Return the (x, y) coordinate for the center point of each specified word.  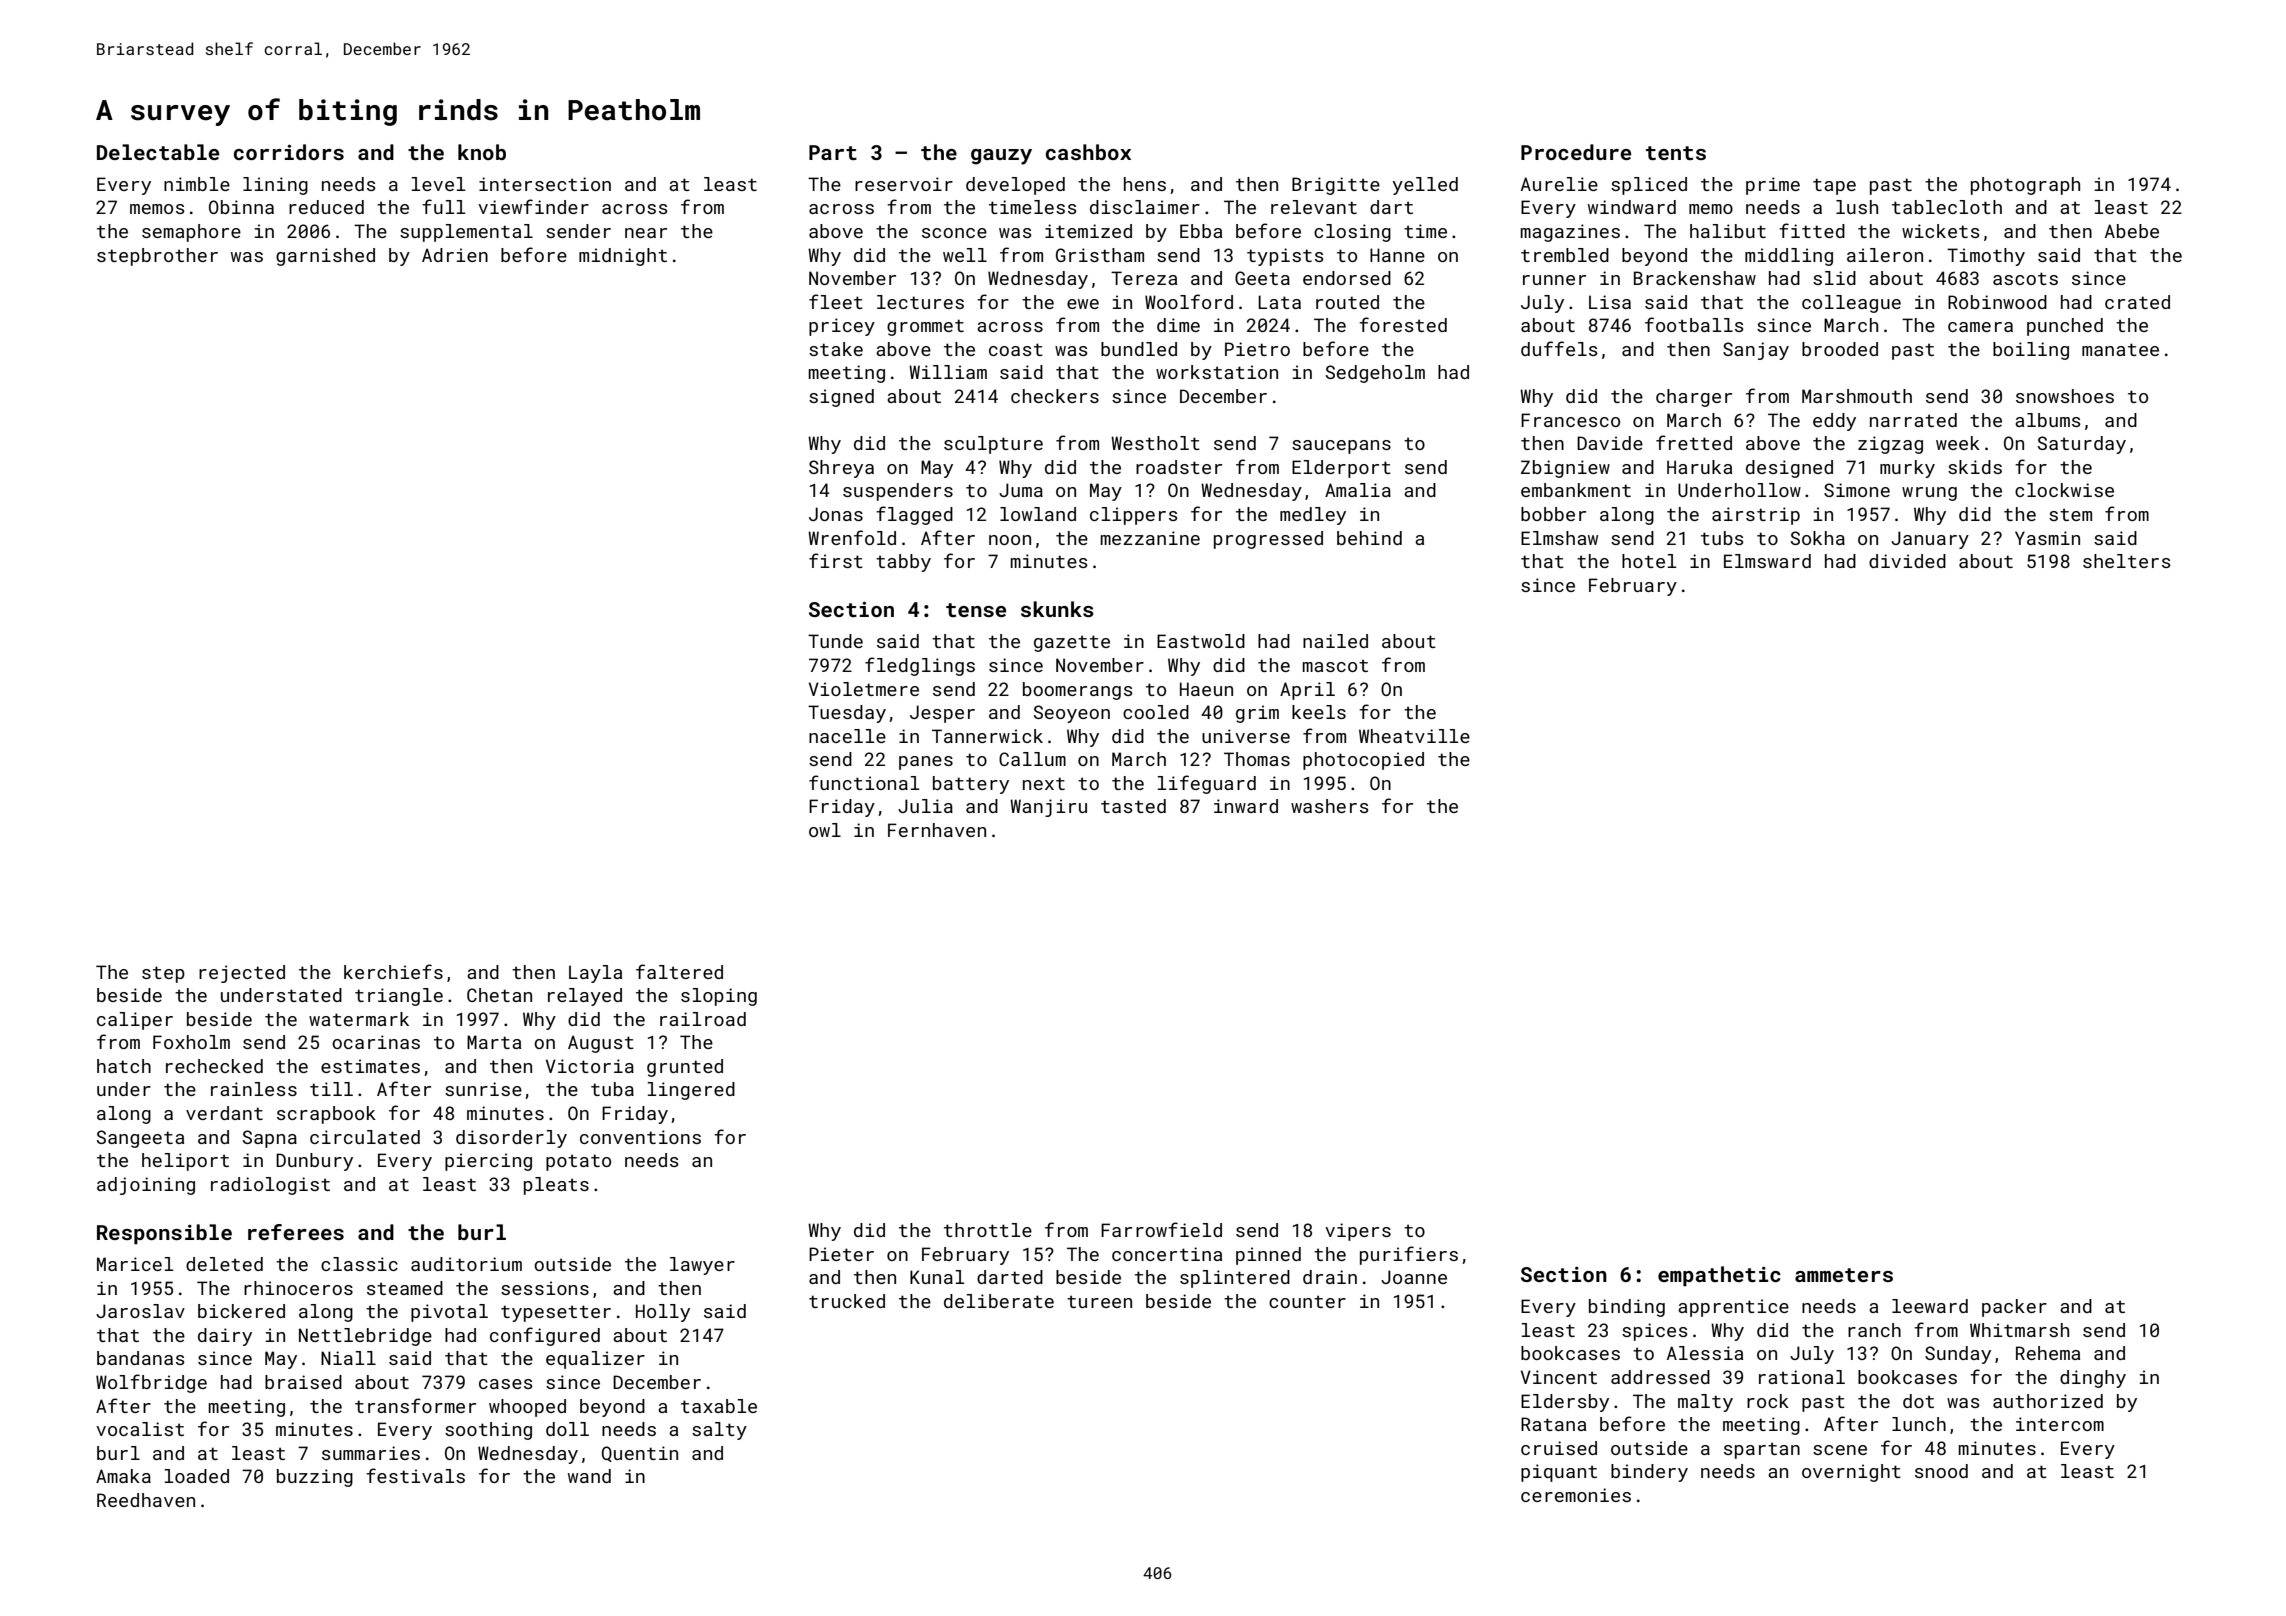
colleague (1851, 304)
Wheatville (1414, 736)
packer (2014, 1308)
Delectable (158, 152)
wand (589, 1476)
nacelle (847, 736)
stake (836, 349)
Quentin (640, 1454)
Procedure (1576, 152)
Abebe (2132, 231)
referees (296, 1232)
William (948, 372)
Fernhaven (937, 830)
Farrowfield (1161, 1229)
